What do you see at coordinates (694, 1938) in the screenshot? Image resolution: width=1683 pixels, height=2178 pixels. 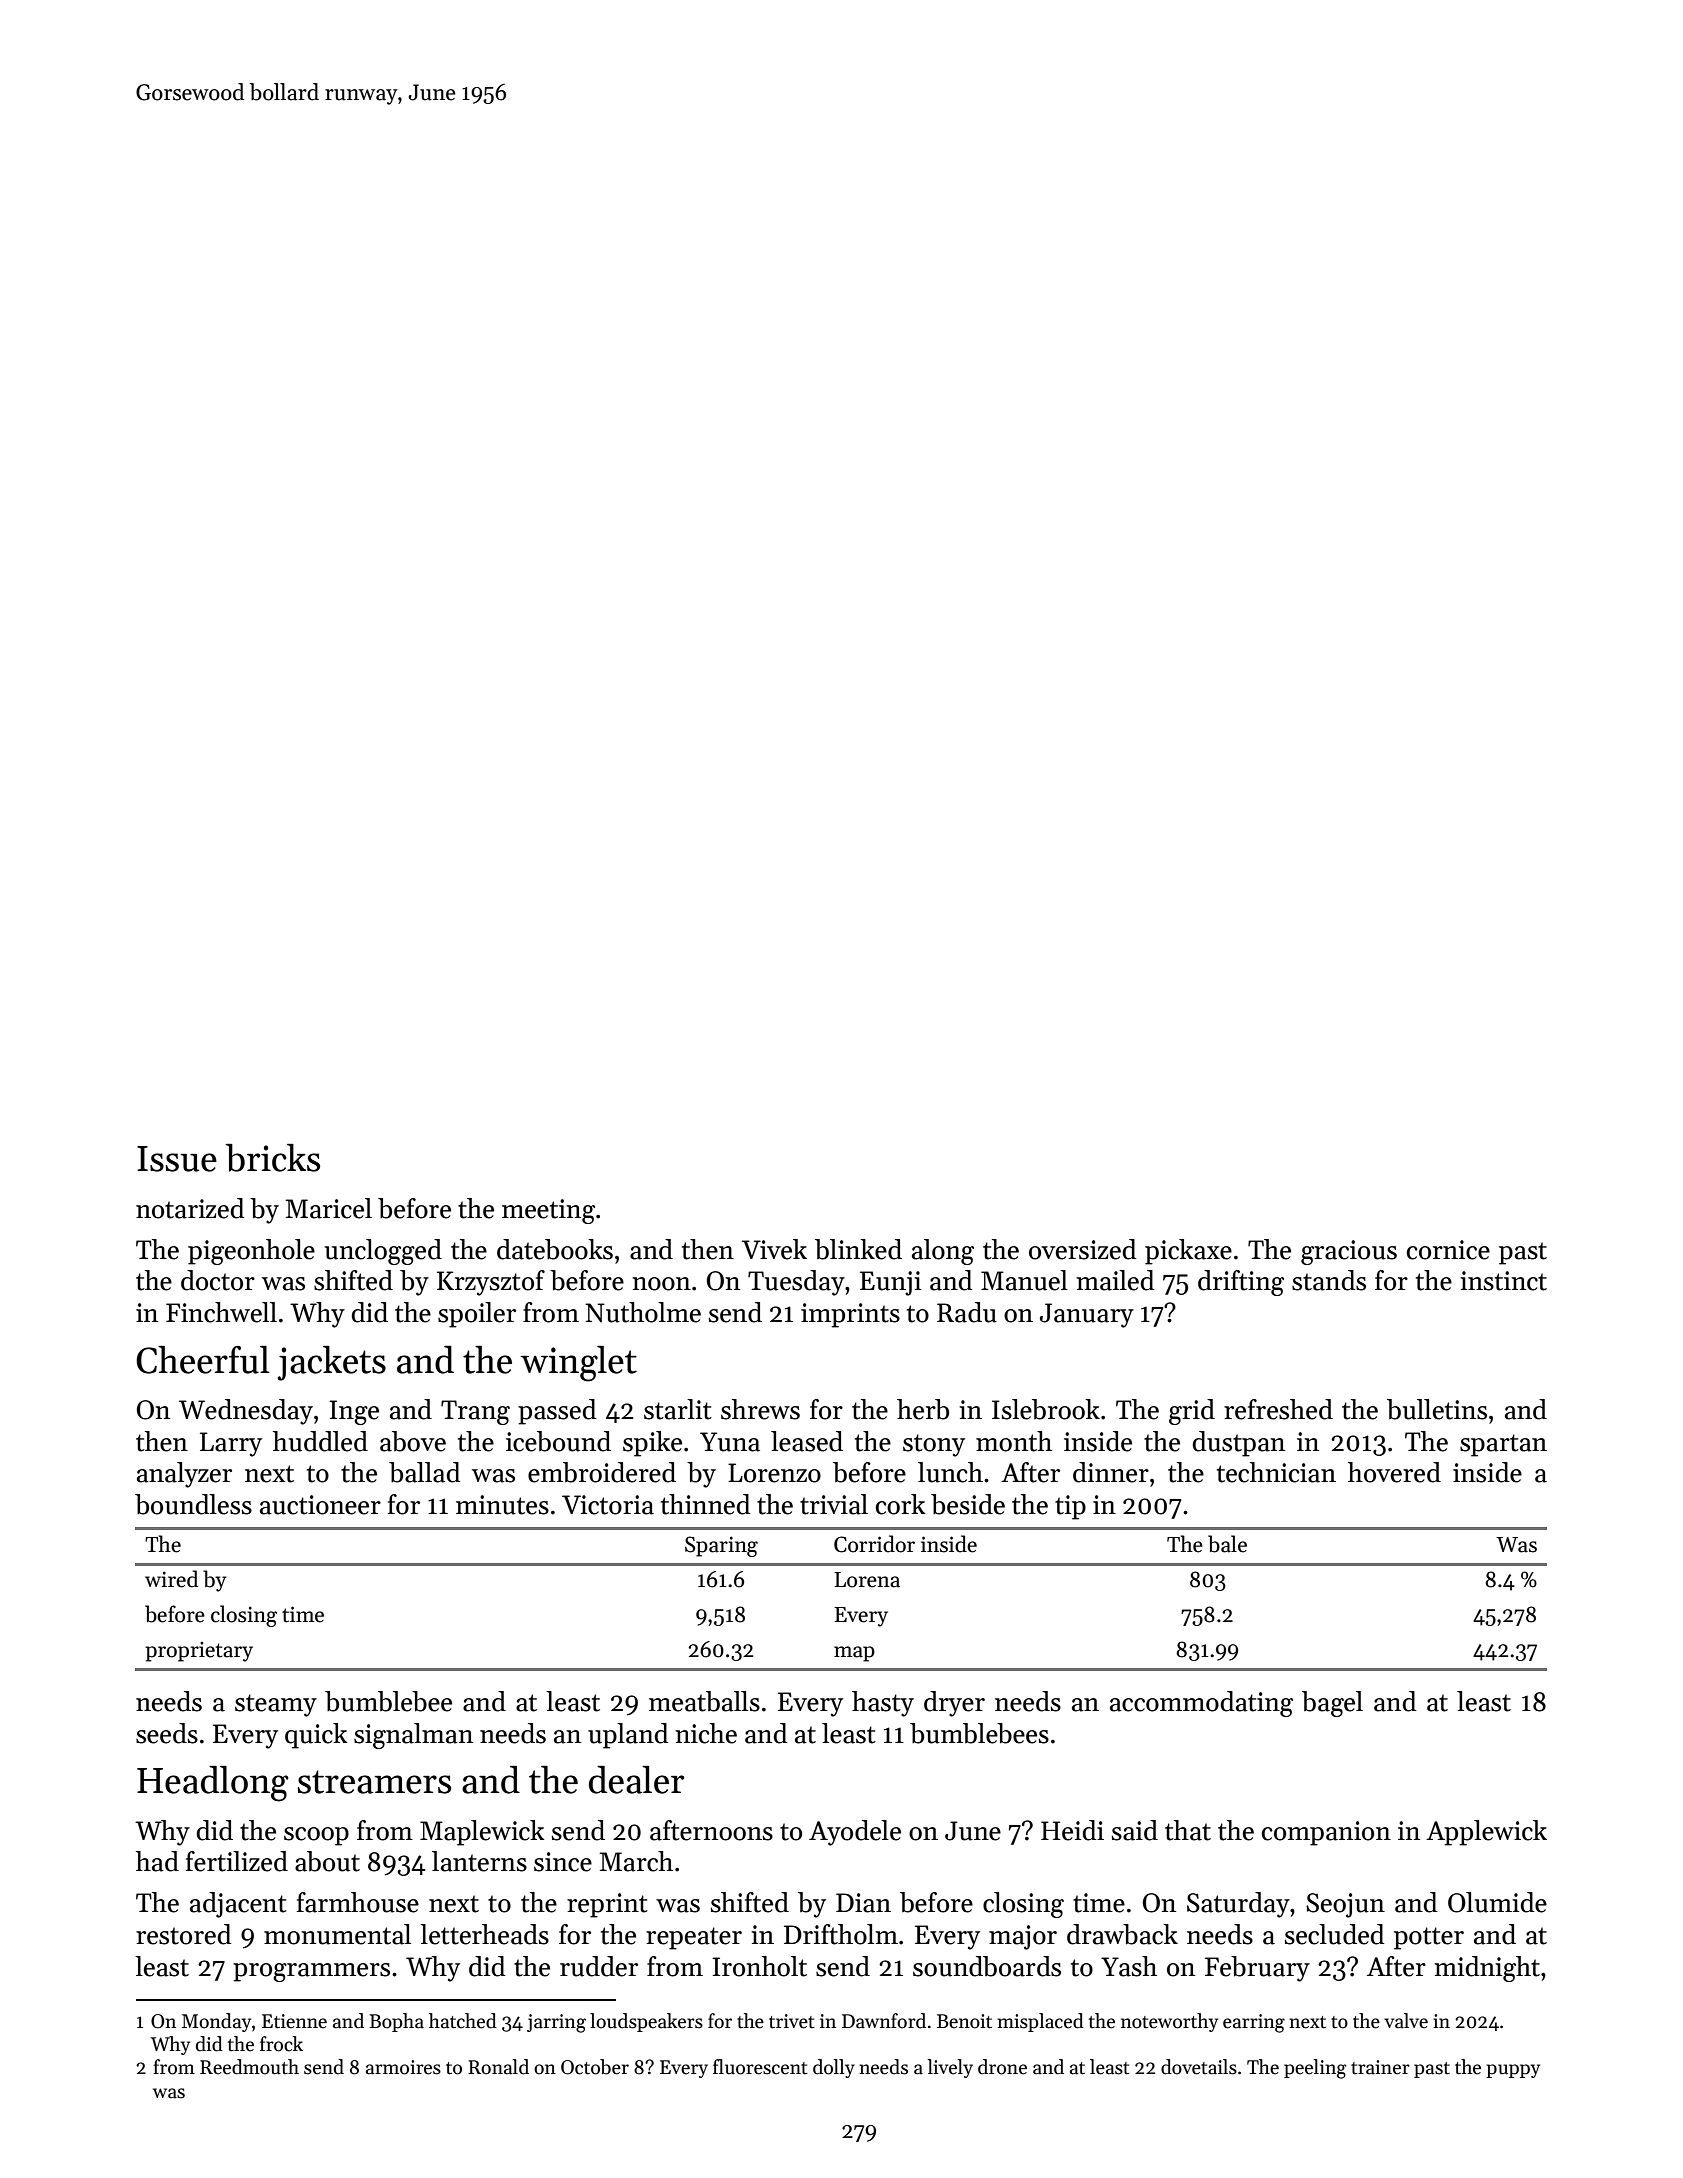 I see `repeater` at bounding box center [694, 1938].
